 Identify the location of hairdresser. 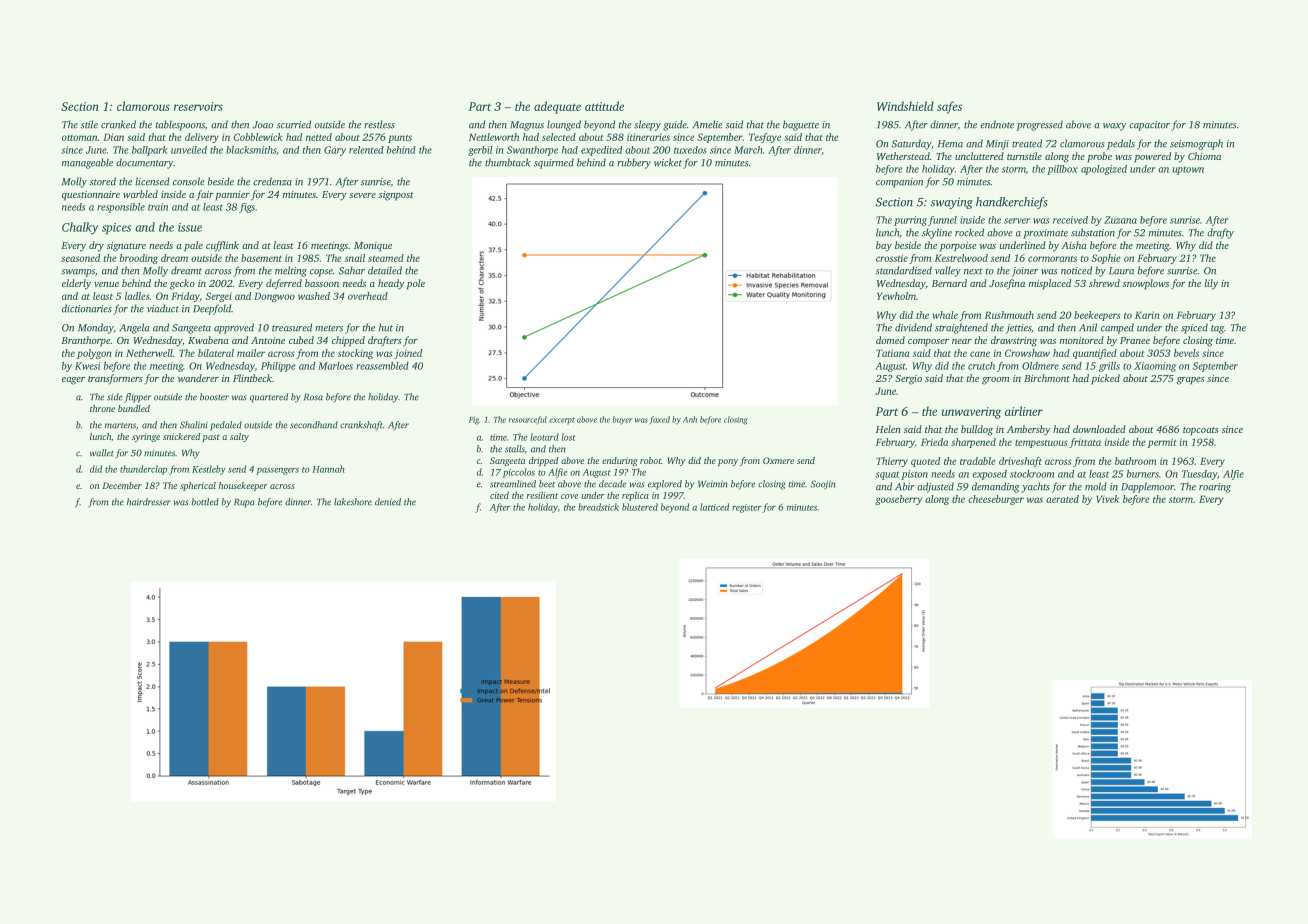
(149, 502).
